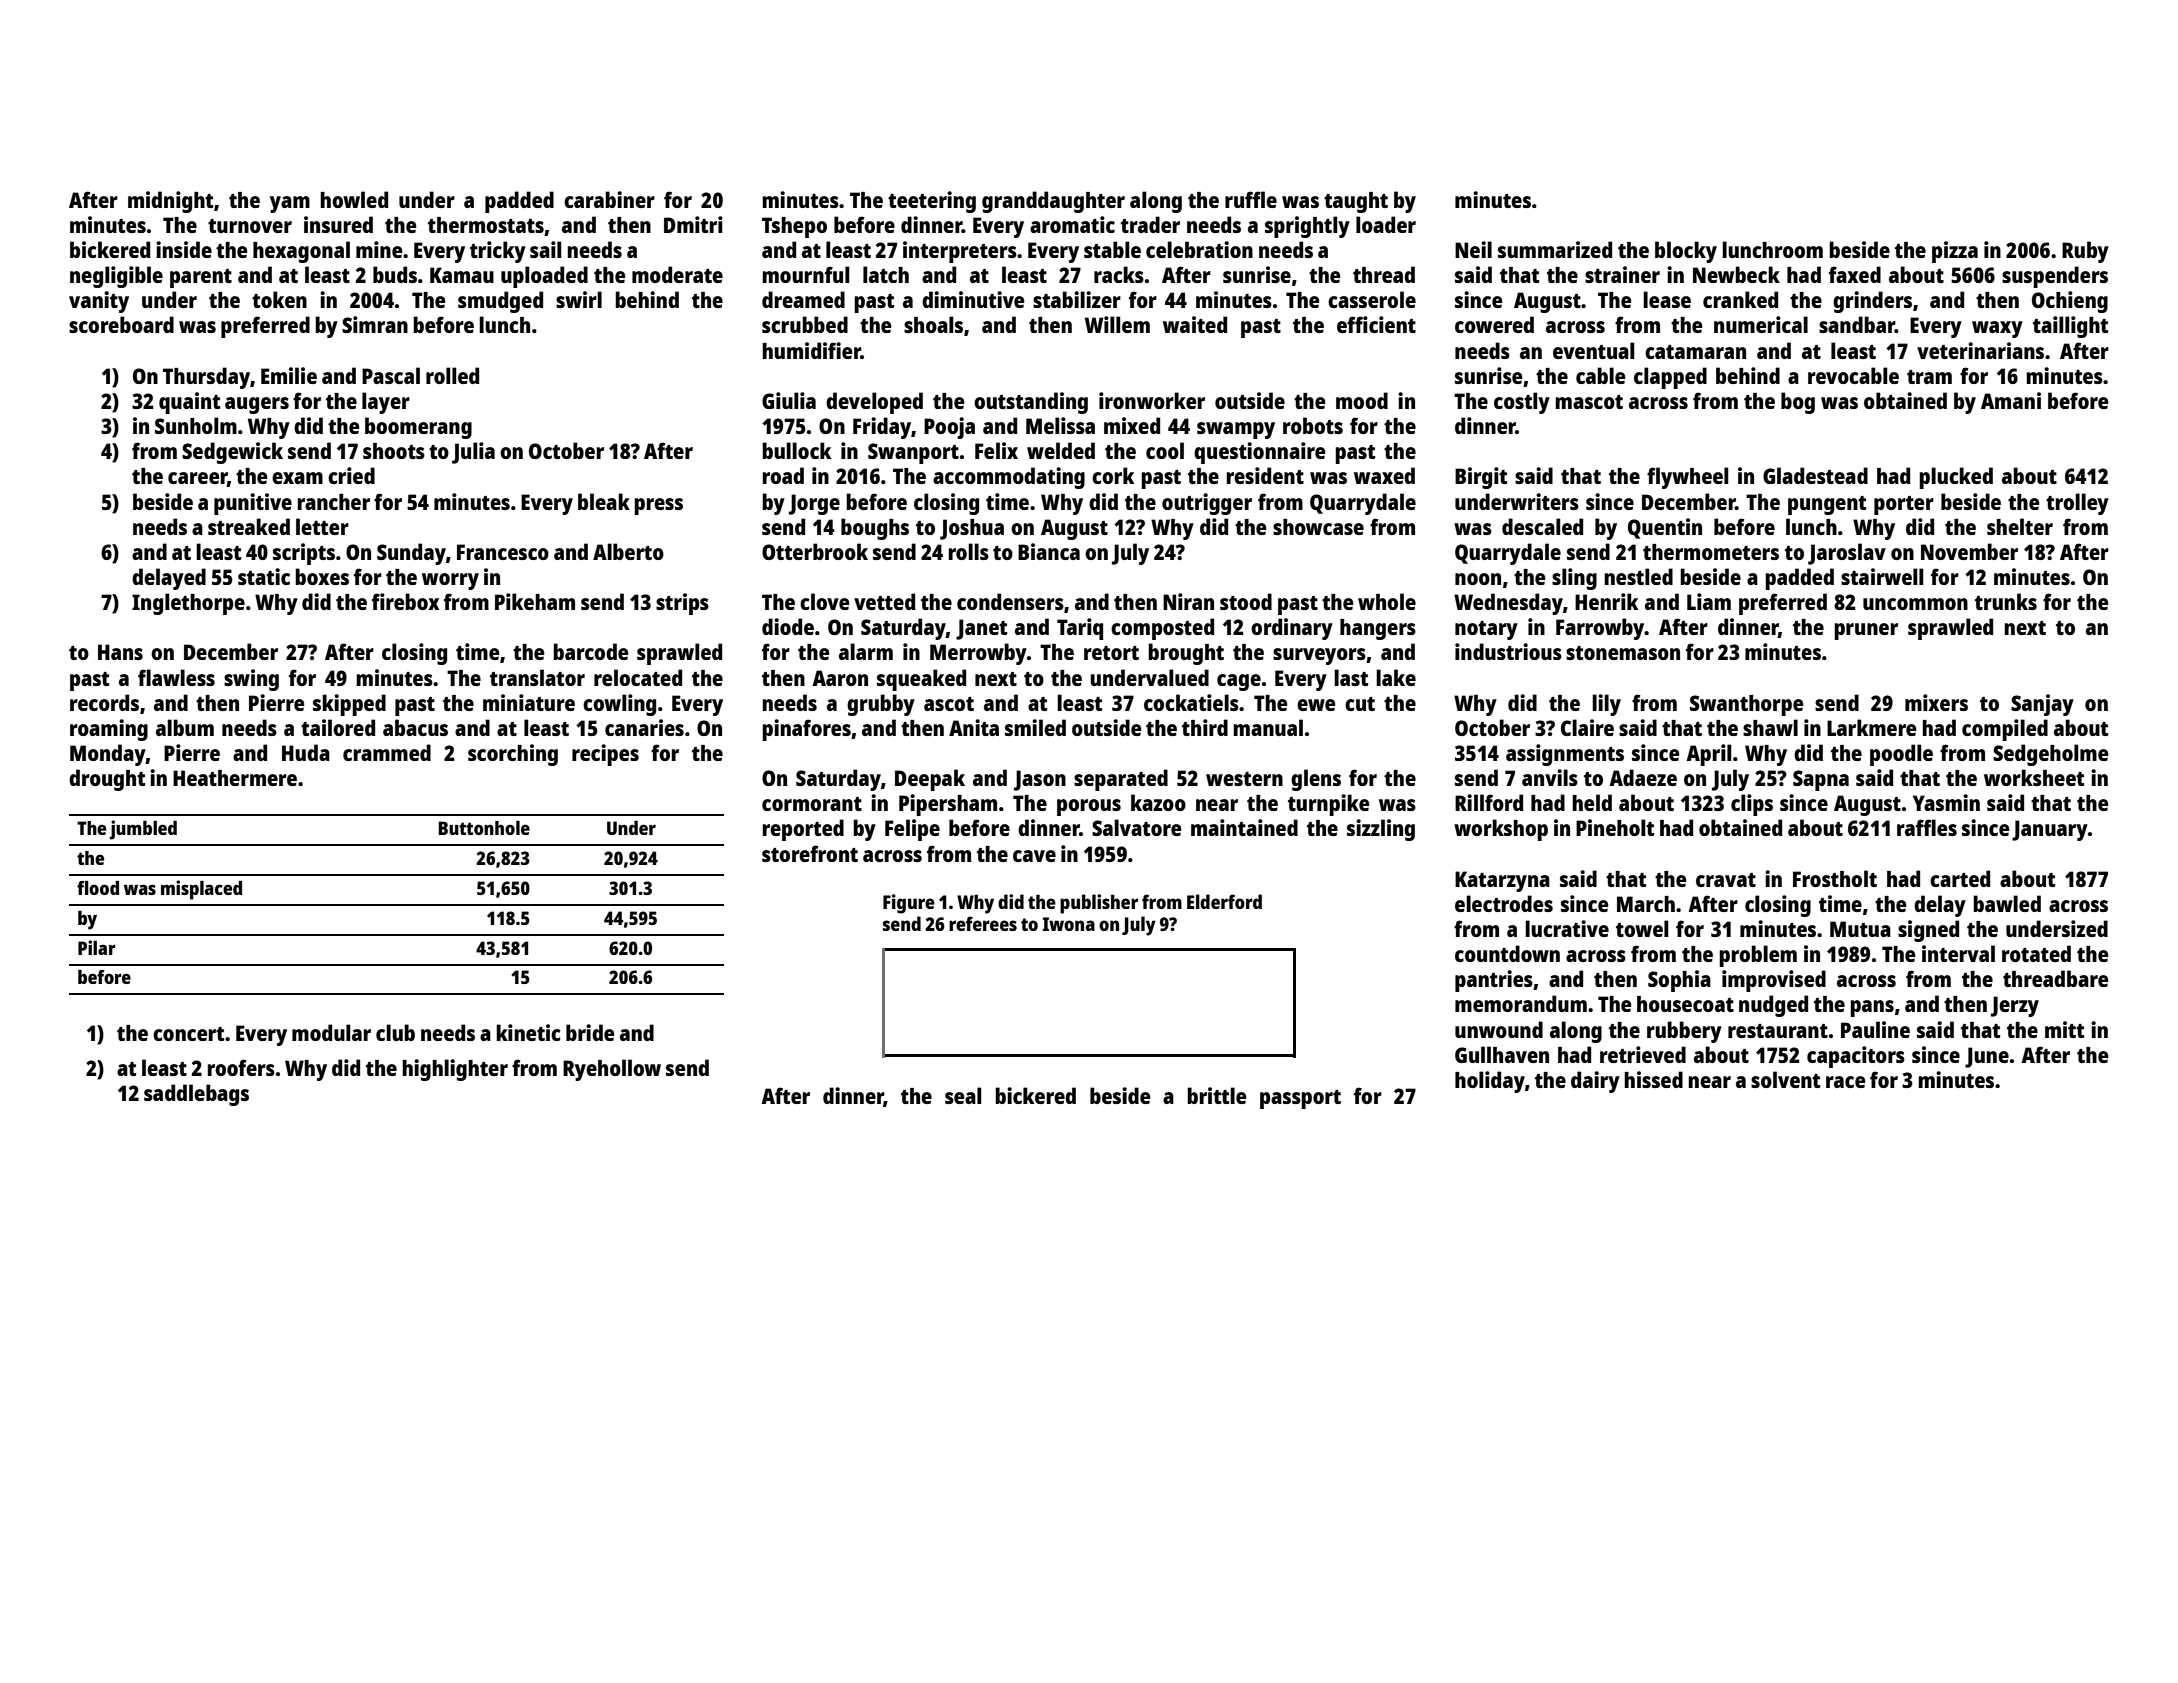  Describe the element at coordinates (99, 302) in the screenshot. I see `vanity` at that location.
